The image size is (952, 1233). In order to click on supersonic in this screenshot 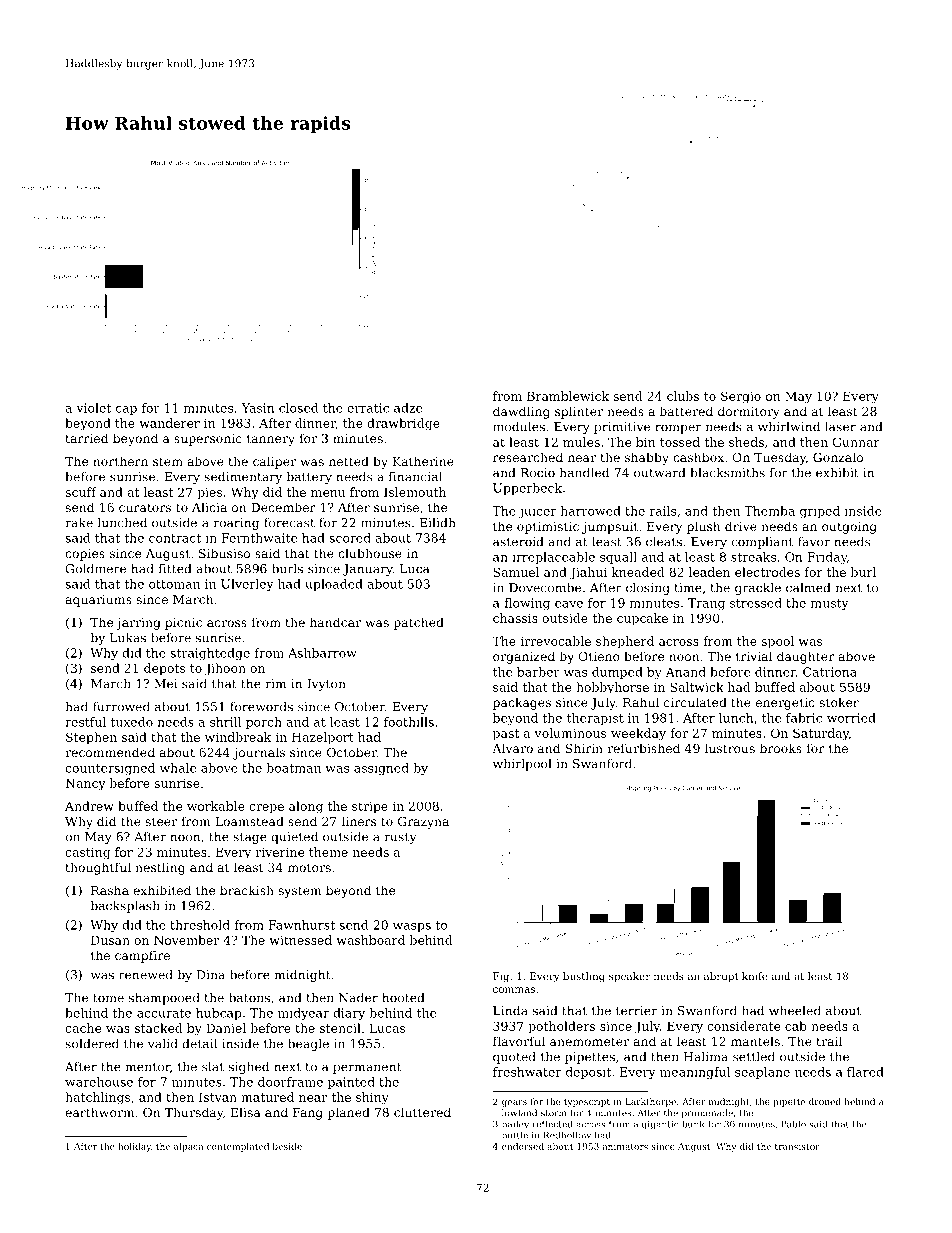, I will do `click(208, 440)`.
